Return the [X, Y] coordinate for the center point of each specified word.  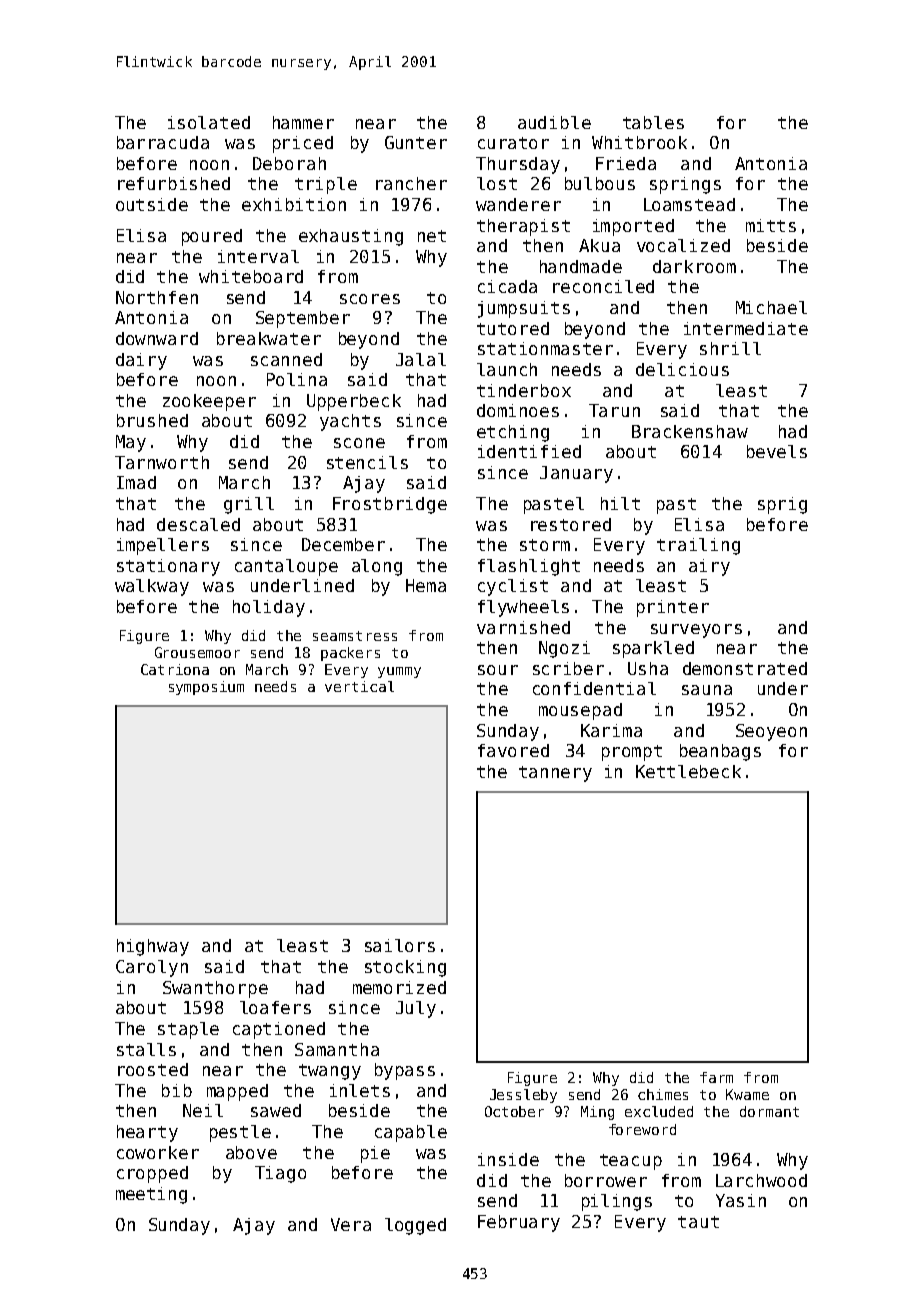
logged [415, 1226]
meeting [151, 1195]
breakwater [269, 338]
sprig [782, 505]
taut [698, 1222]
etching [513, 433]
